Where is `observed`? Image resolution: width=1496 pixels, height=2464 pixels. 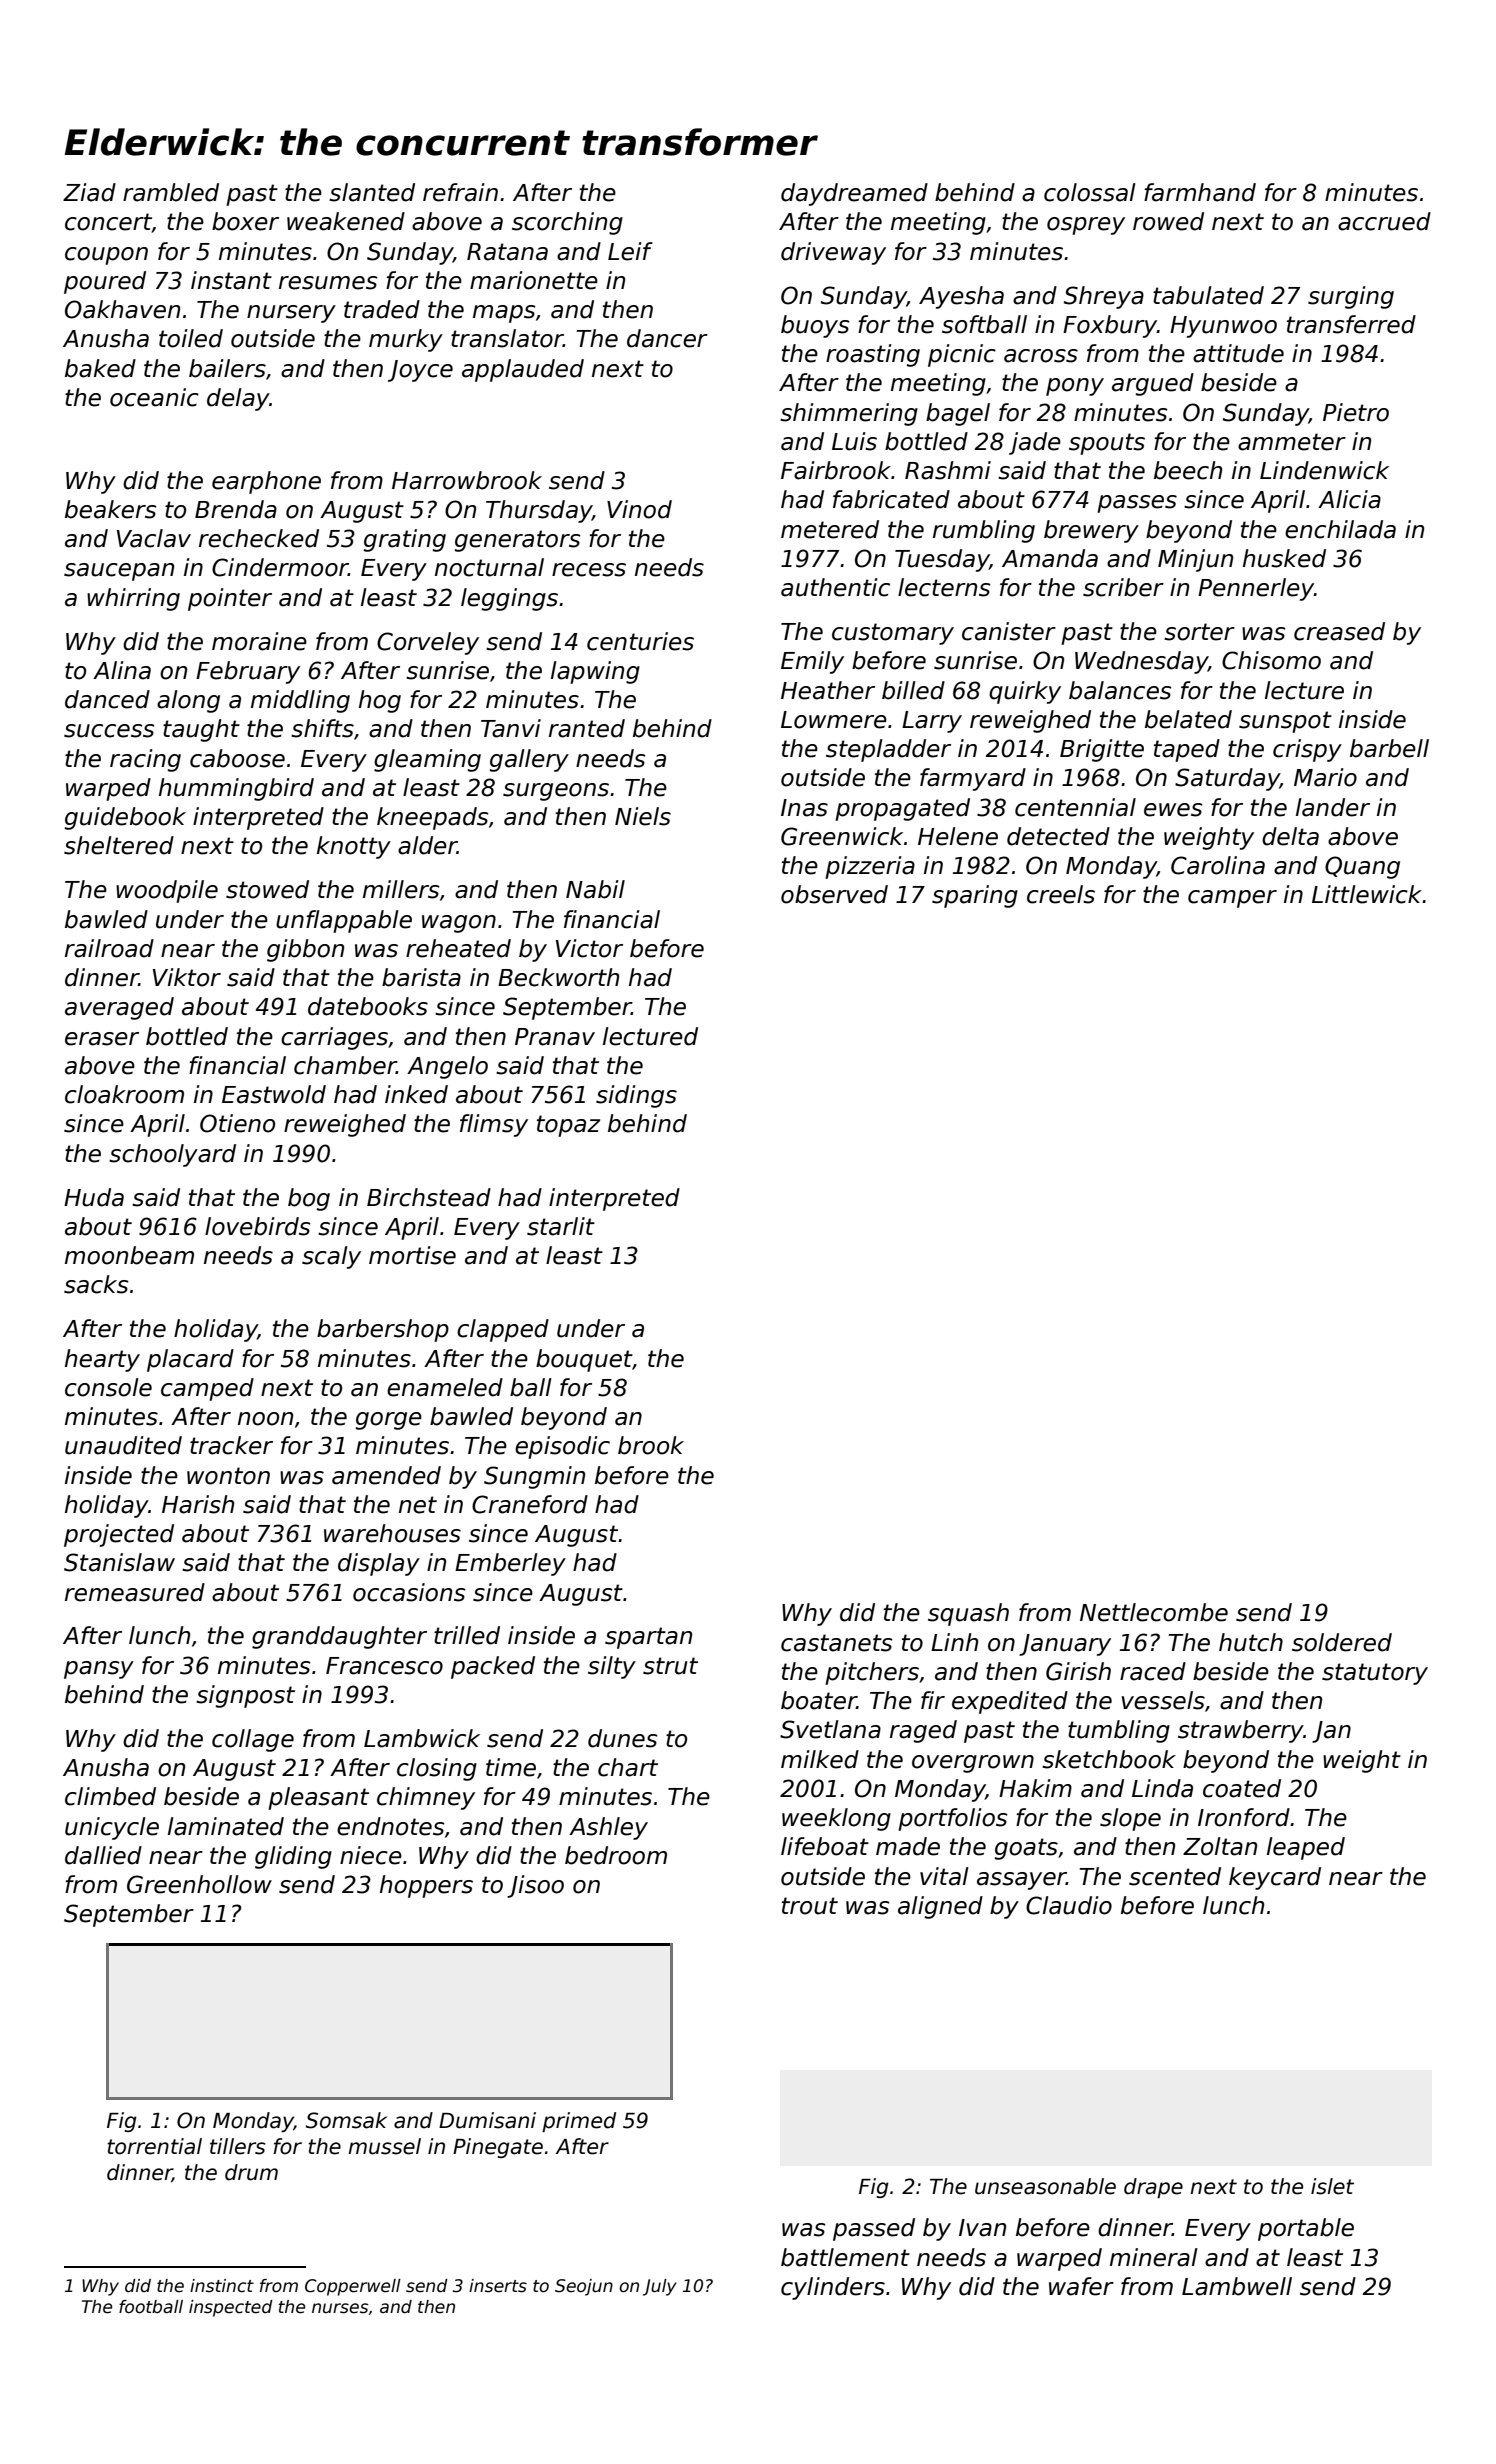 observed is located at coordinates (834, 894).
